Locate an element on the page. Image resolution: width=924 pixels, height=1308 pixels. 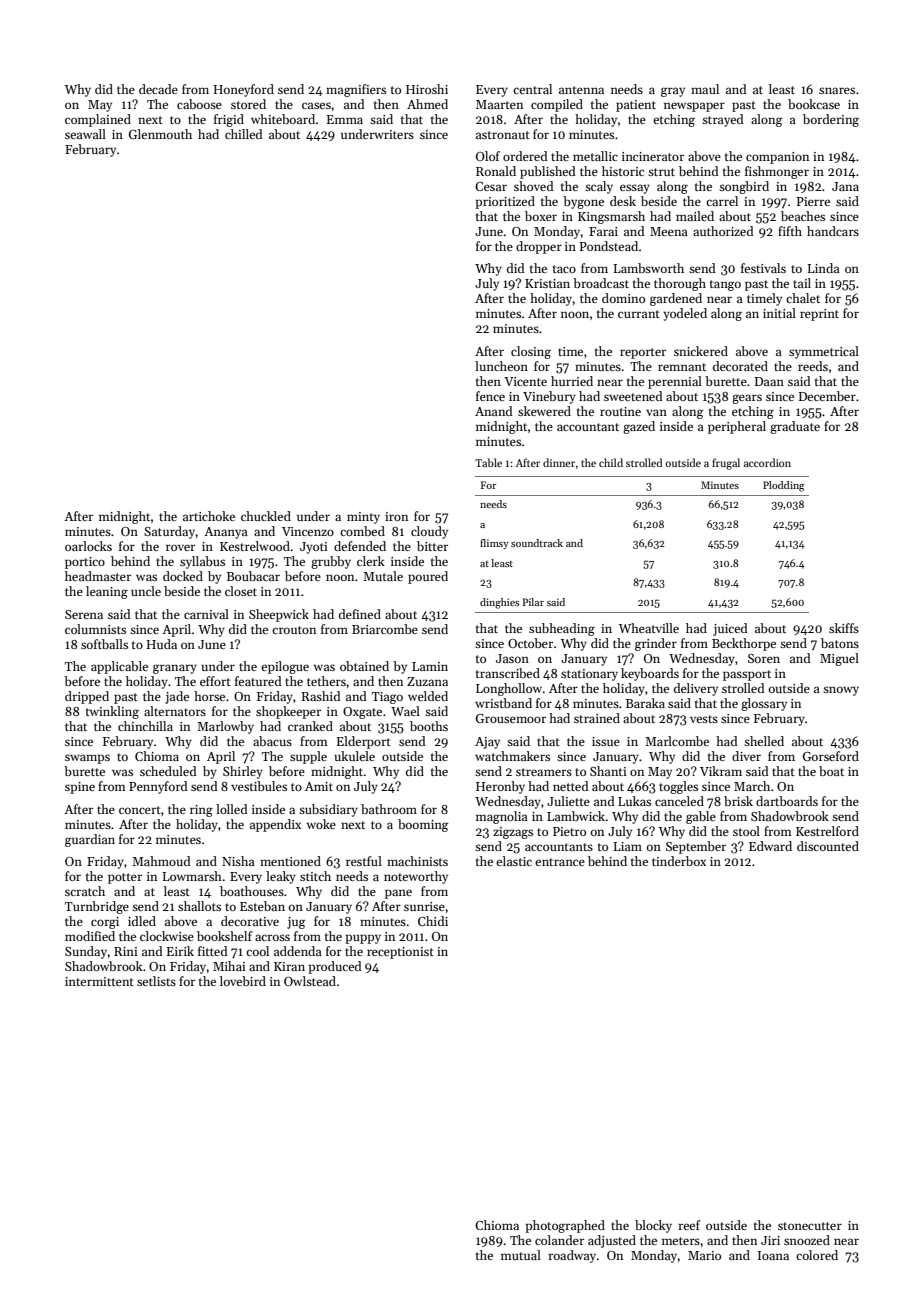
Kiran is located at coordinates (289, 966).
